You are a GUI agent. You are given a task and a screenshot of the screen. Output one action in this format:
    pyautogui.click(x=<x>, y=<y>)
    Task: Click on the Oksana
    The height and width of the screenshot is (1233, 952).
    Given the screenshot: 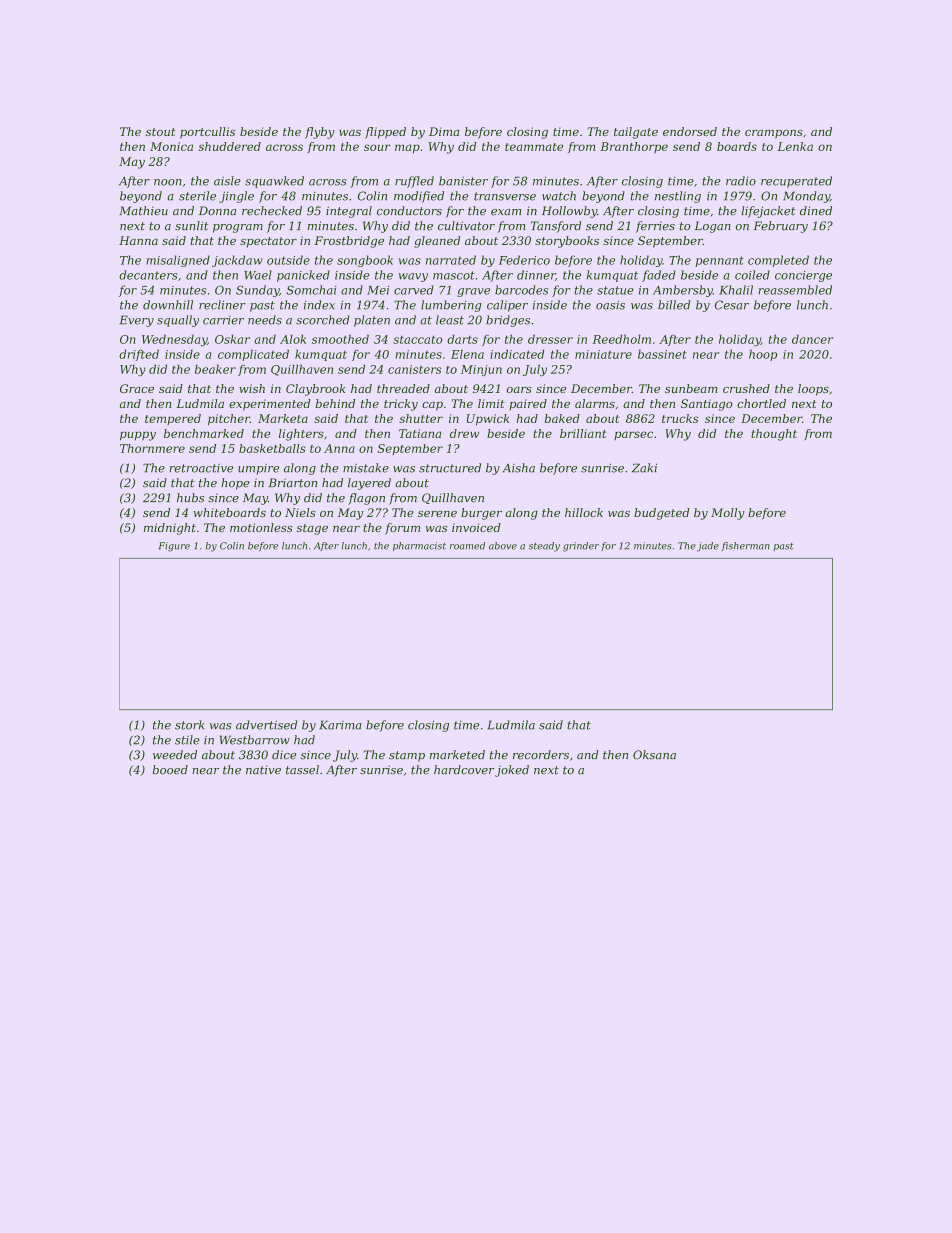 What is the action you would take?
    pyautogui.click(x=654, y=755)
